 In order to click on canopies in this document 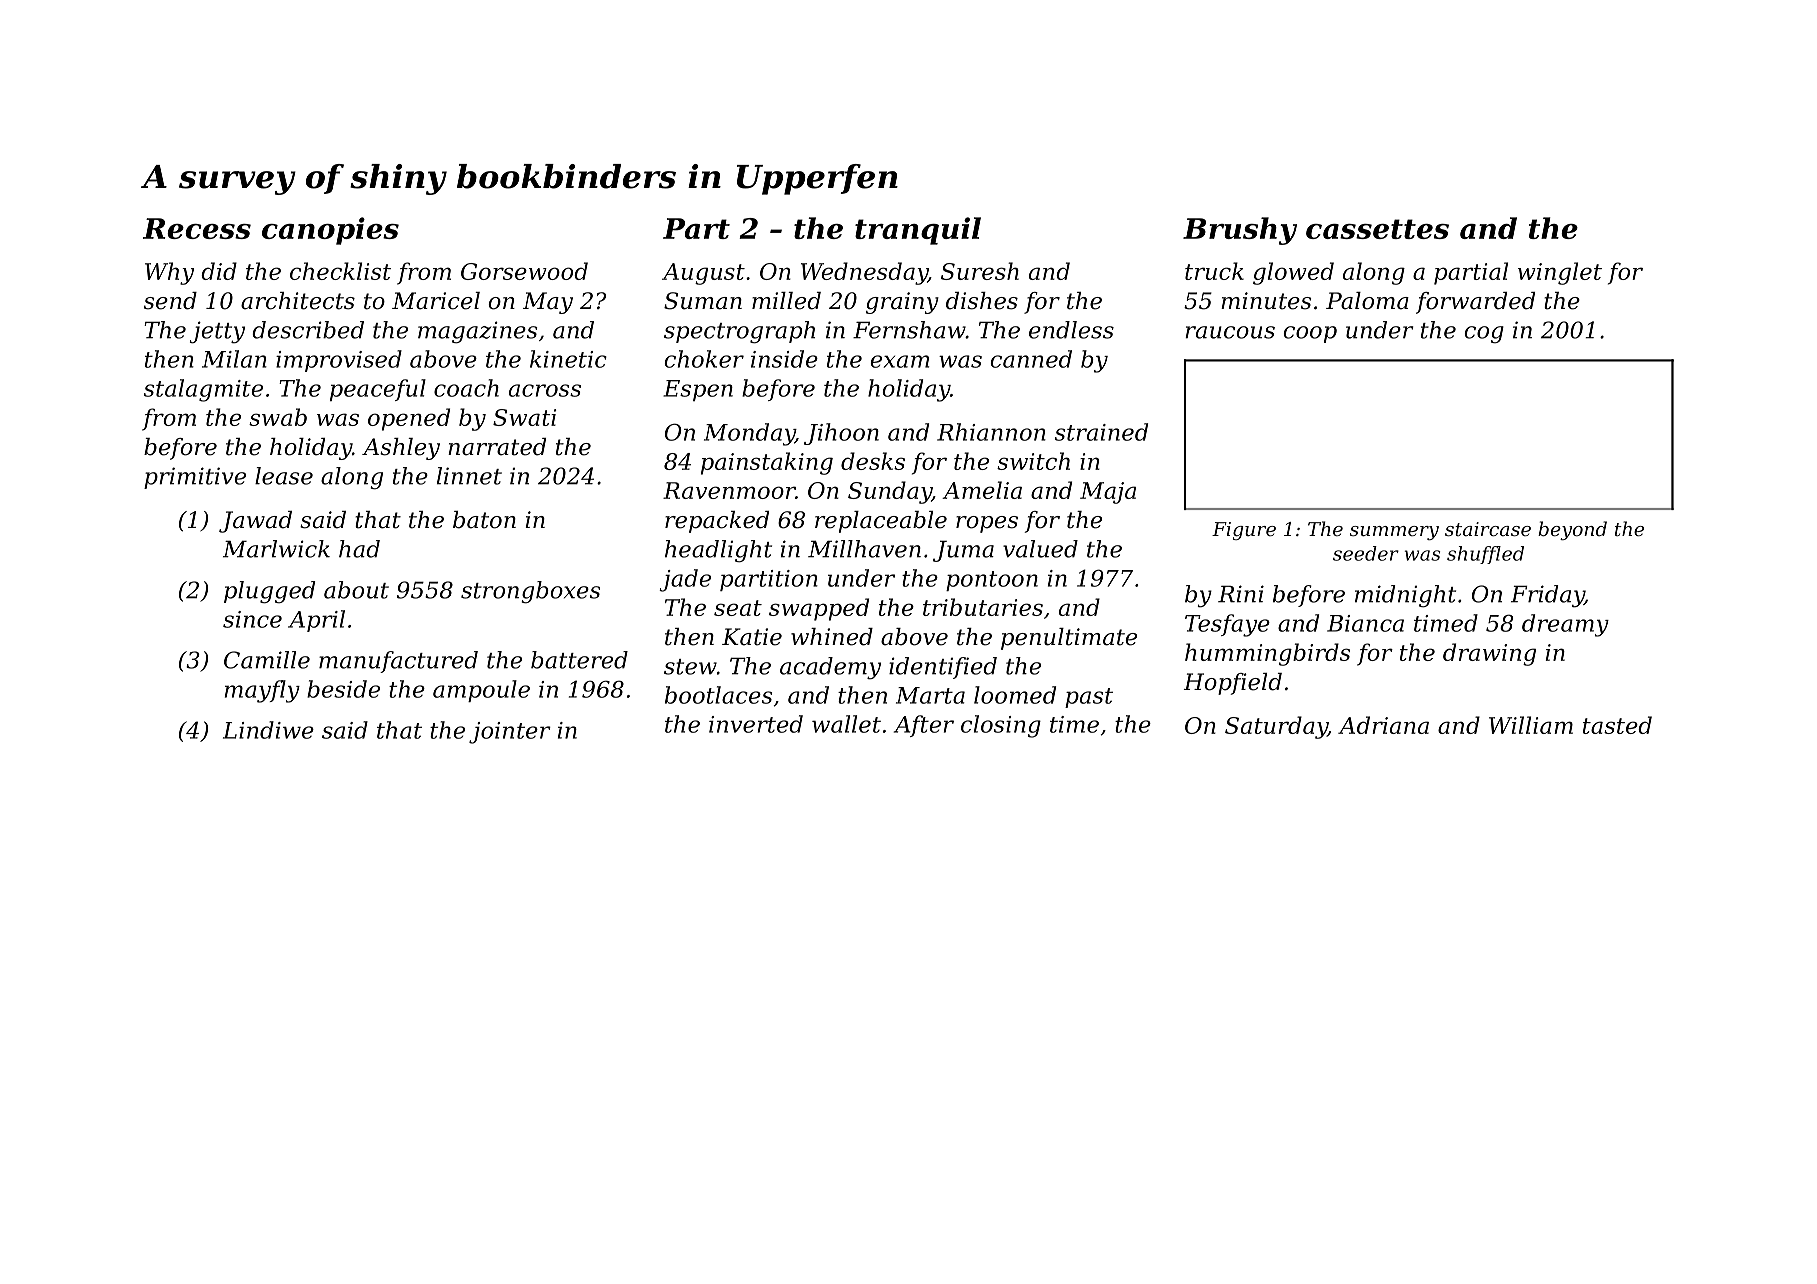, I will do `click(330, 231)`.
